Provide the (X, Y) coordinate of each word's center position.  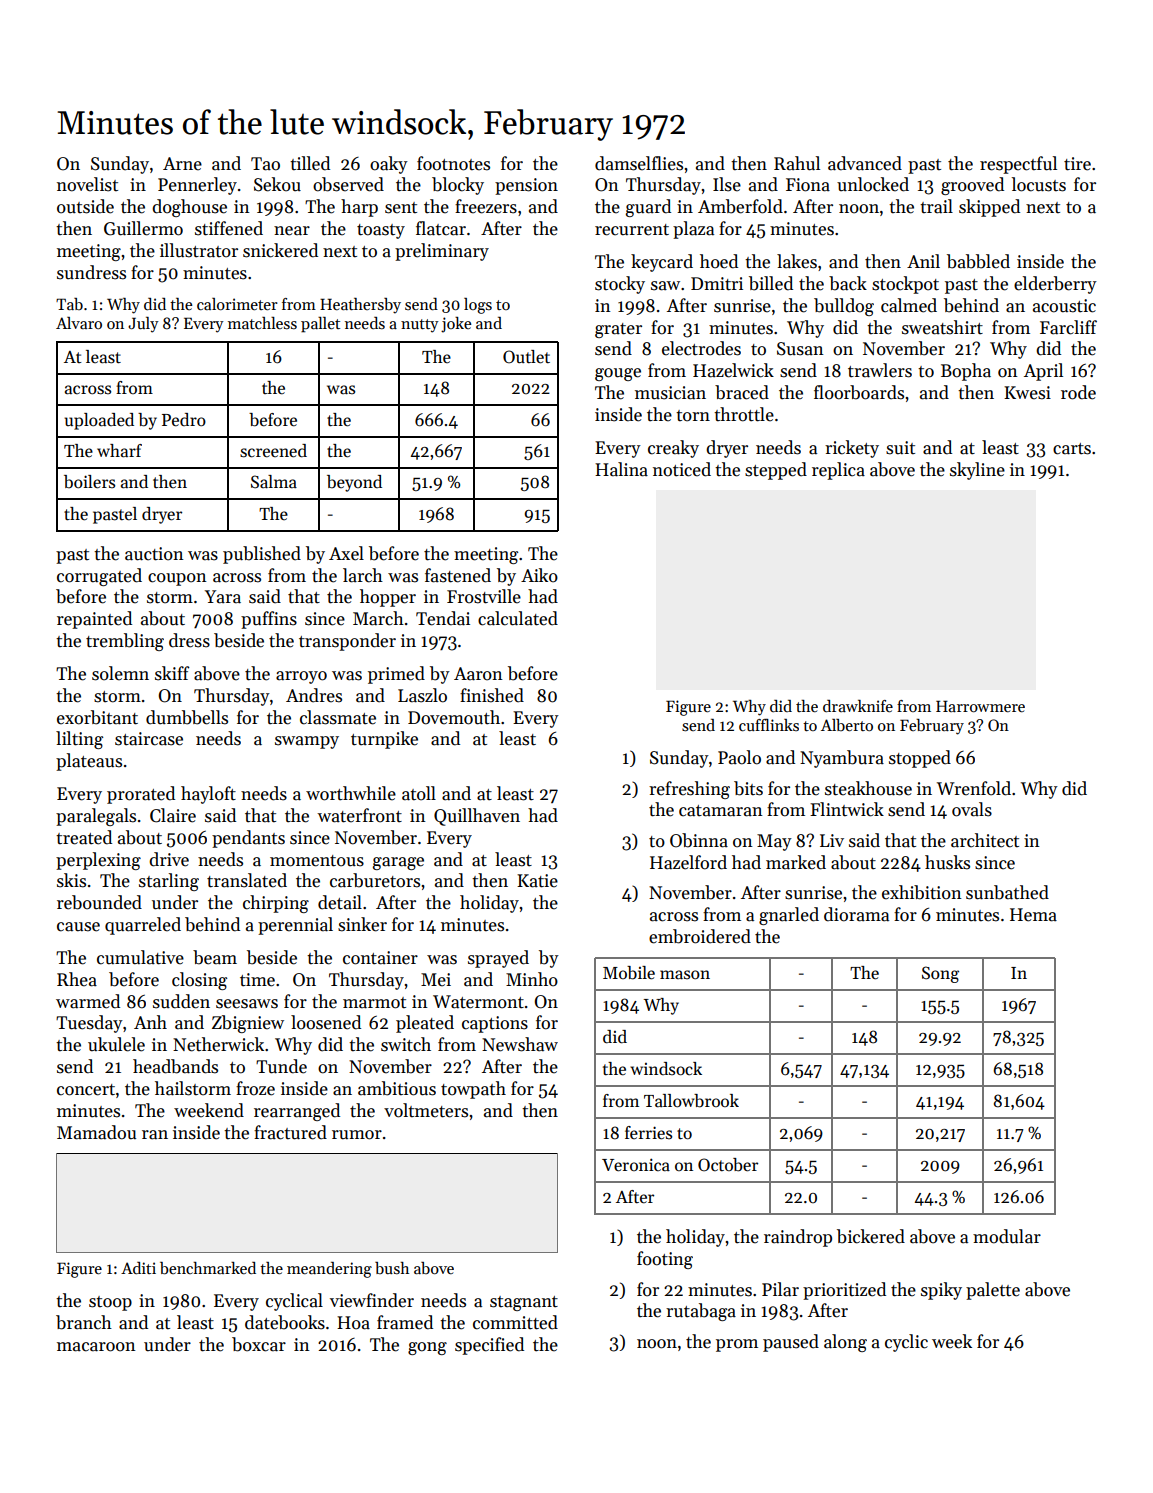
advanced (865, 163)
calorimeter (237, 304)
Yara (223, 597)
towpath (473, 1090)
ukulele (116, 1044)
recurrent (632, 230)
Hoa (353, 1323)
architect (985, 840)
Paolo (739, 757)
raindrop (798, 1238)
